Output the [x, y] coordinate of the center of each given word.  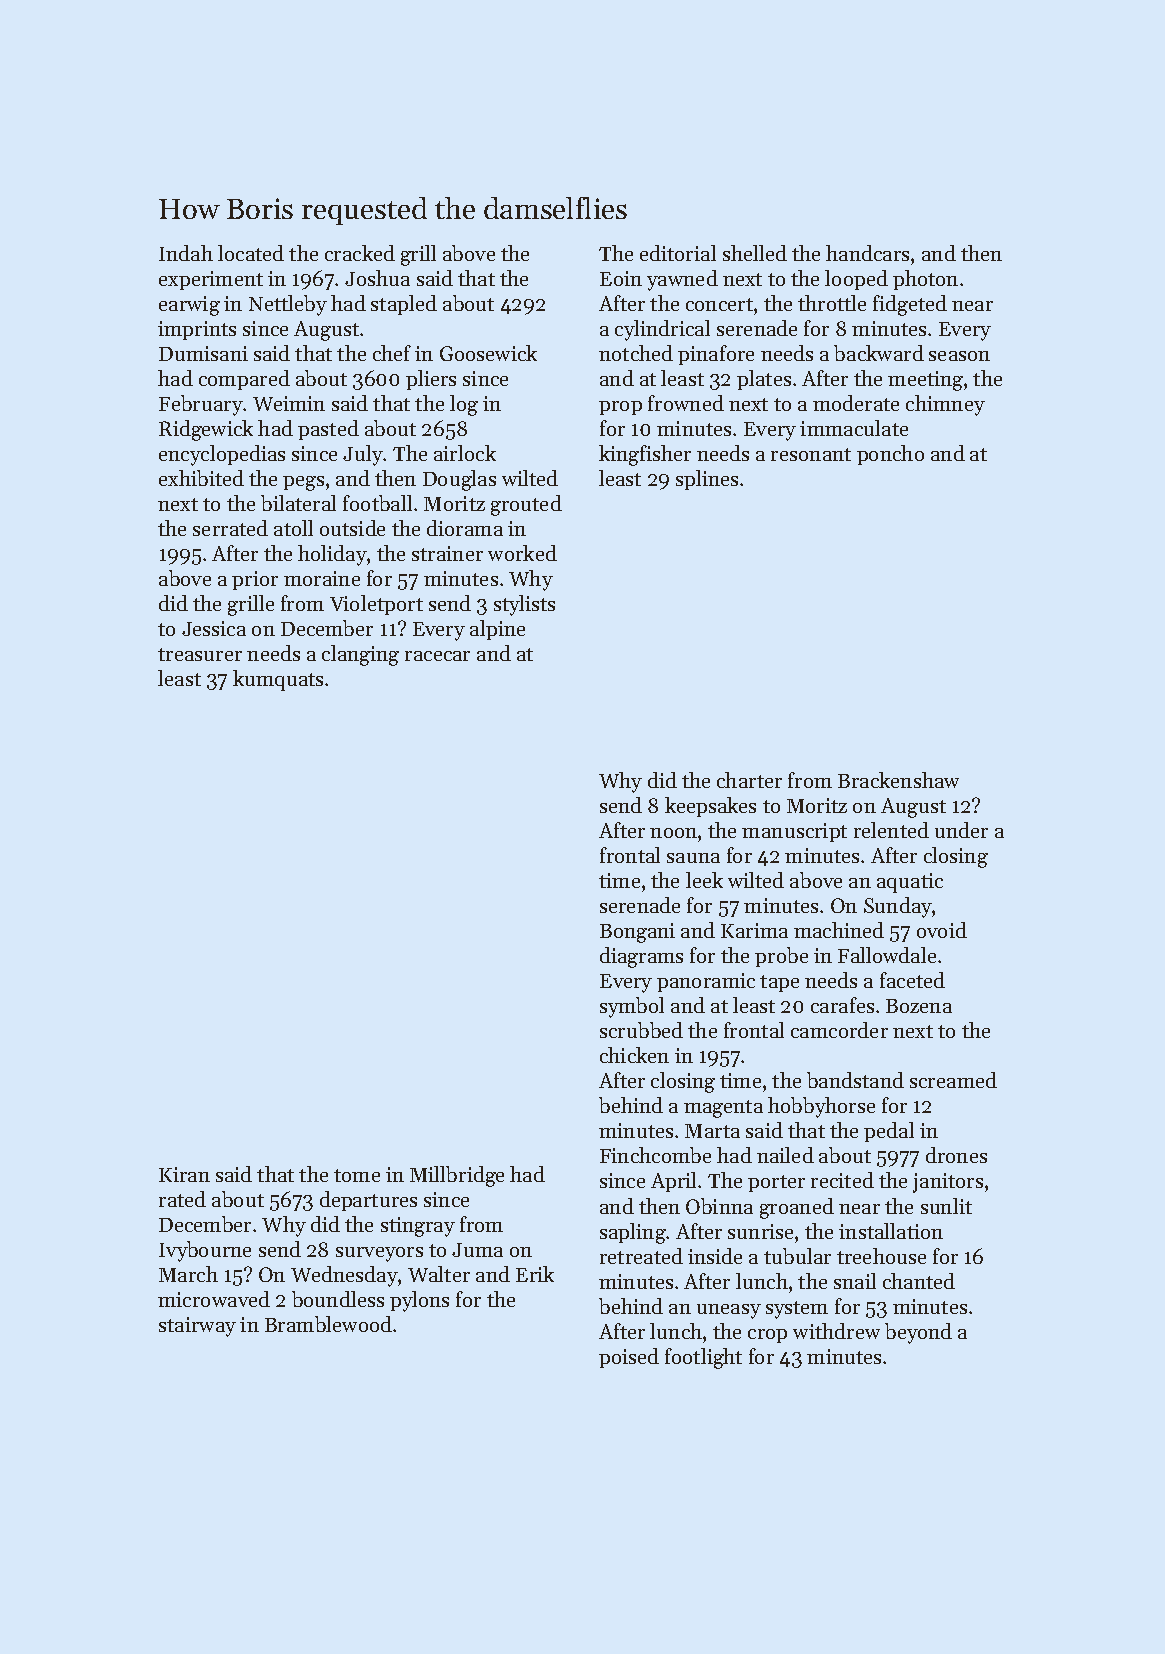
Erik [535, 1274]
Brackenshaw [898, 780]
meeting [925, 381]
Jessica [214, 628]
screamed [953, 1080]
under [961, 830]
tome [357, 1175]
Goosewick [488, 353]
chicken [634, 1055]
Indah [186, 253]
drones [956, 1155]
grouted [526, 505]
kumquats [278, 680]
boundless [338, 1299]
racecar [437, 656]
